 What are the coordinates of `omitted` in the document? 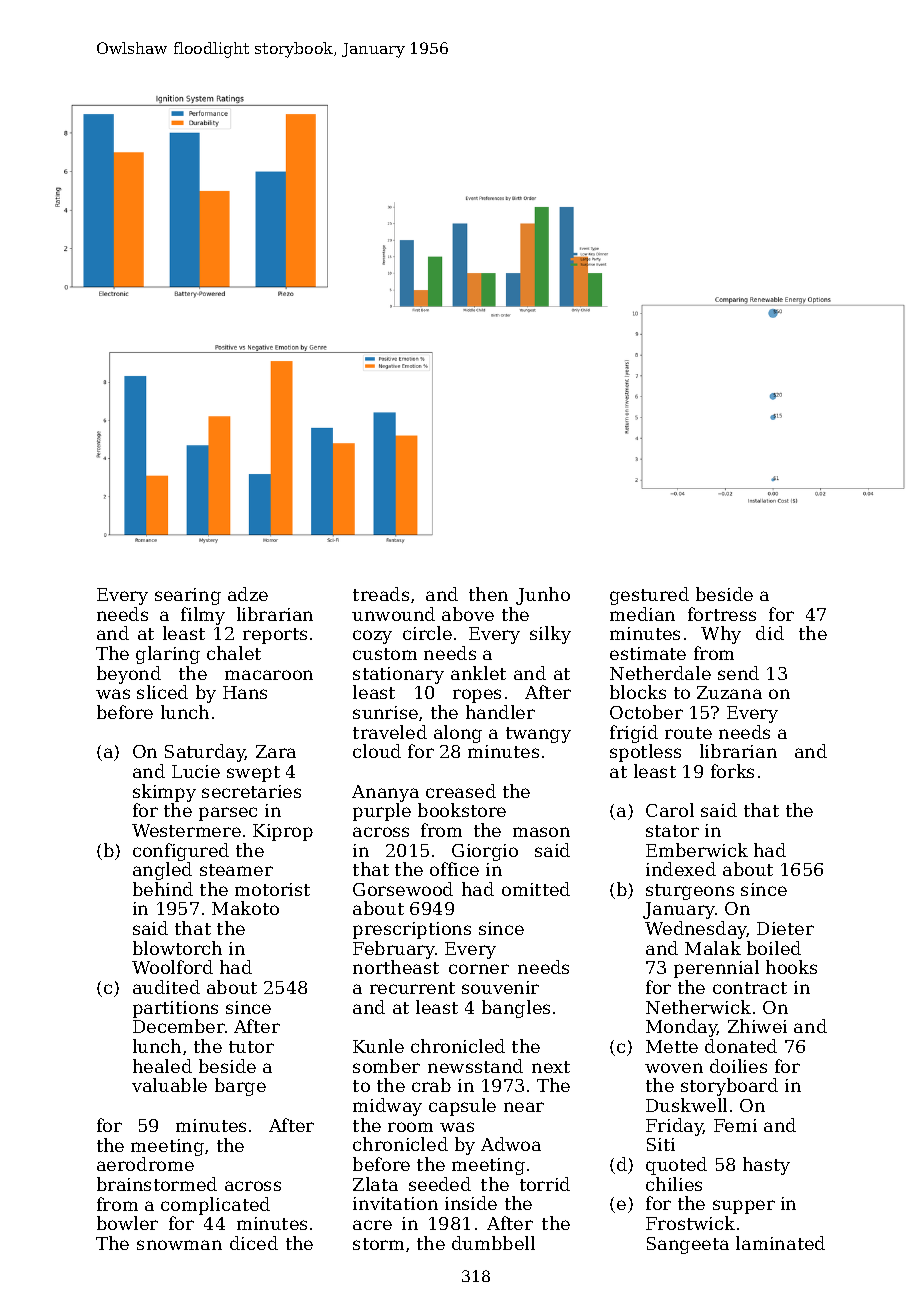 It's located at (536, 889).
